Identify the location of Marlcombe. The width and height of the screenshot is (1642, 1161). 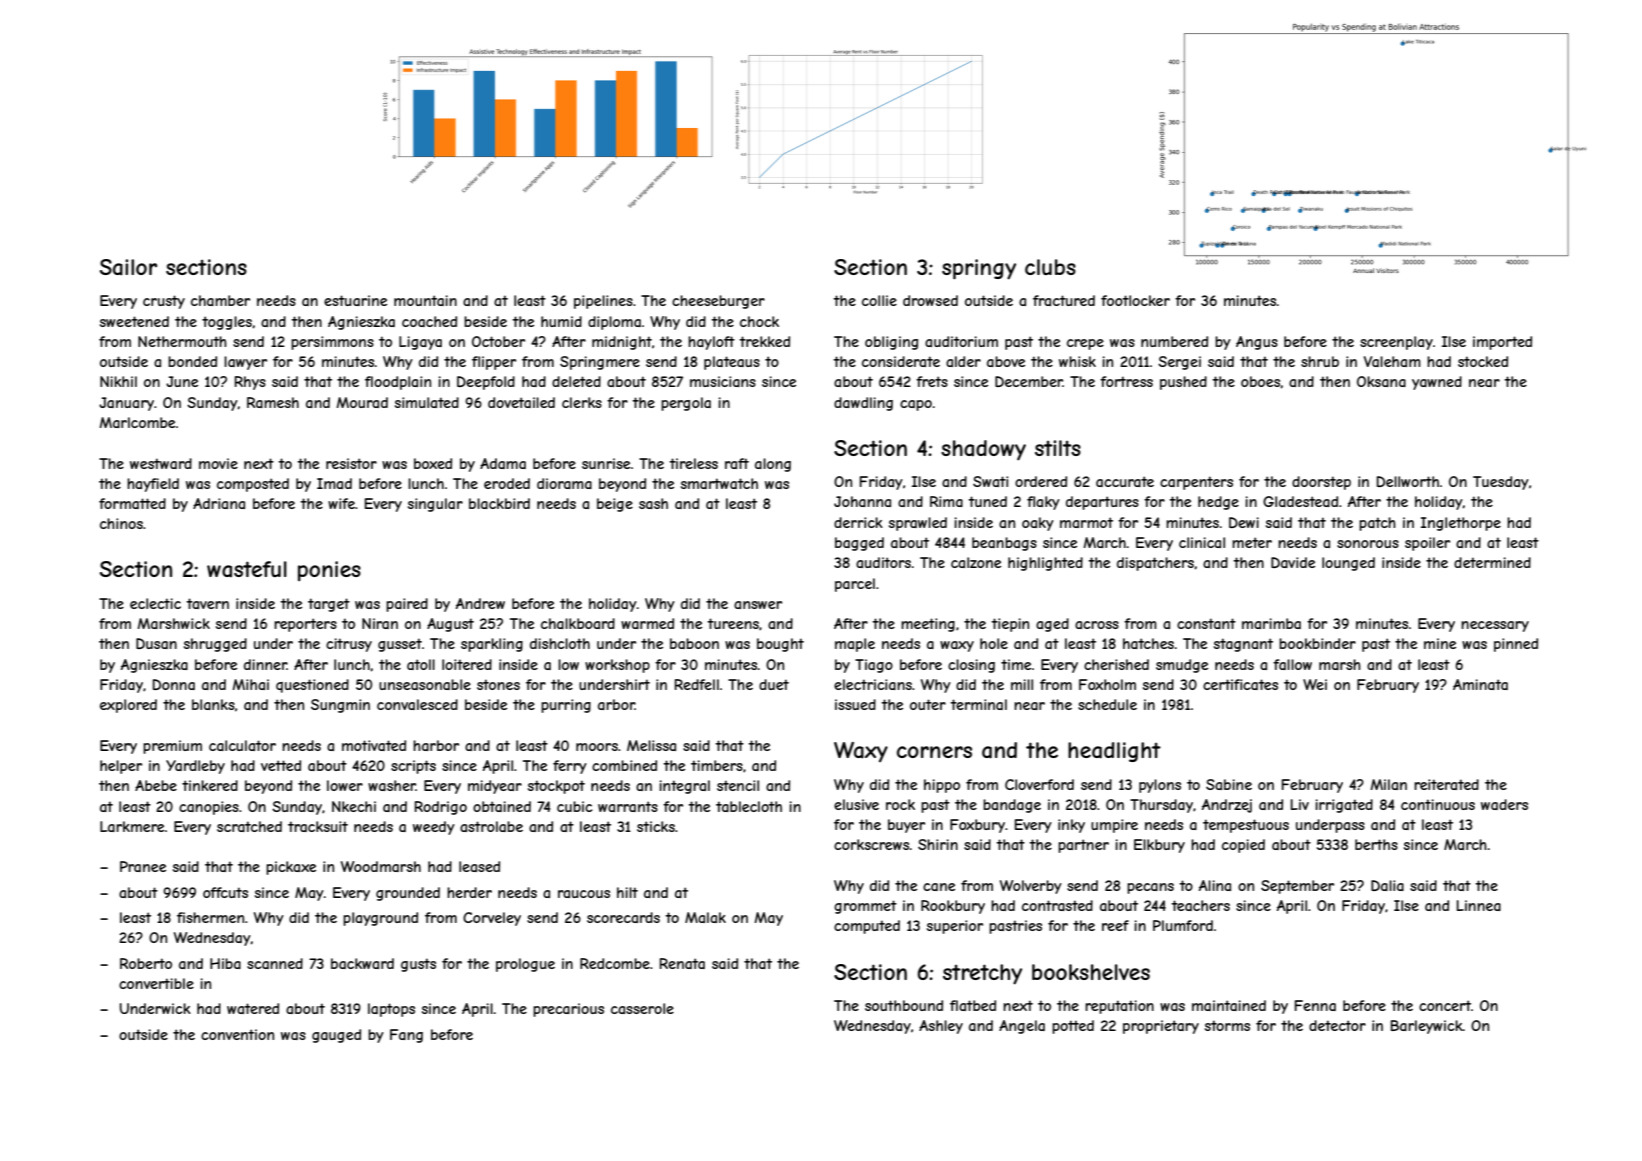
(137, 422).
